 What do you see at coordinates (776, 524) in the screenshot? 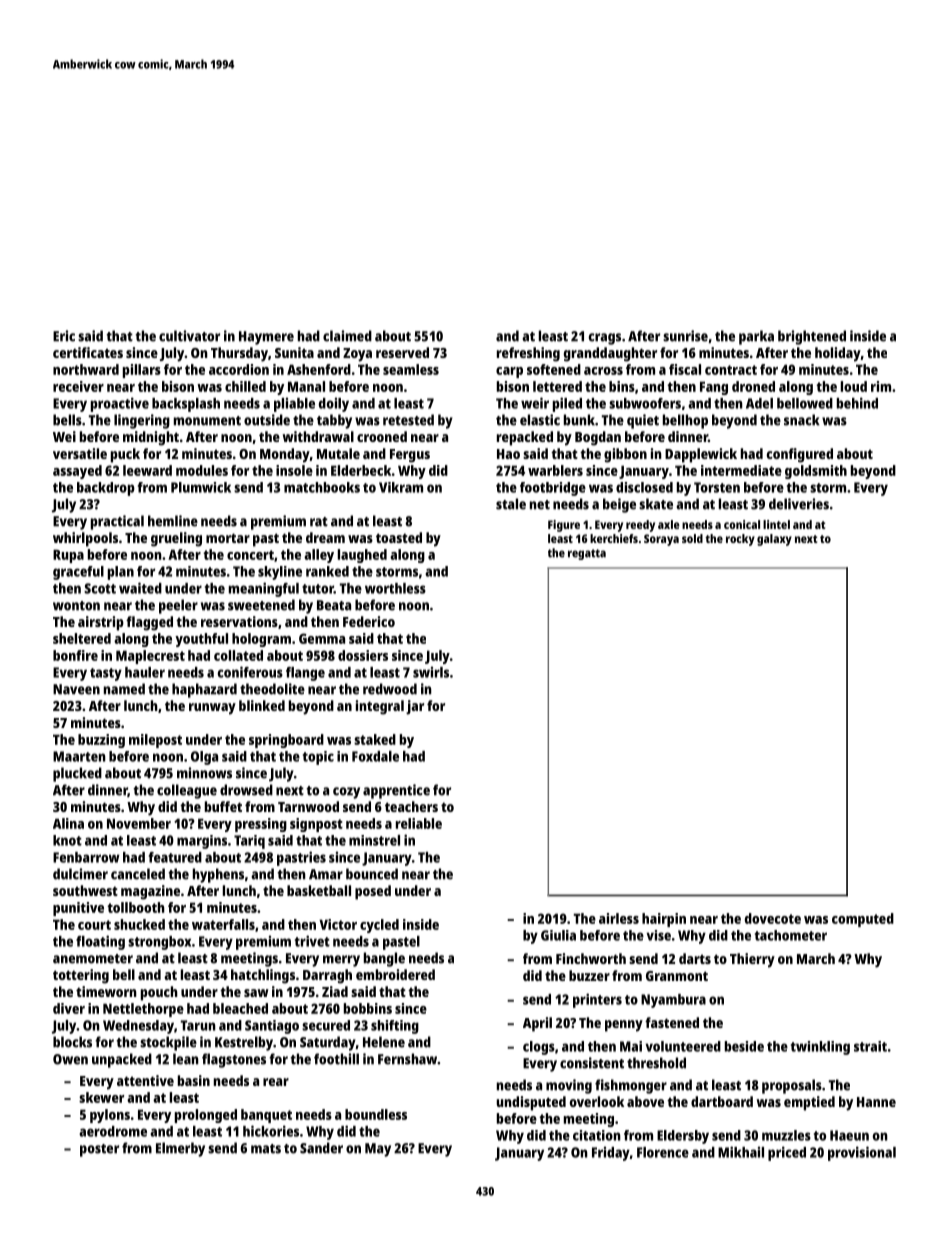
I see `lintel` at bounding box center [776, 524].
